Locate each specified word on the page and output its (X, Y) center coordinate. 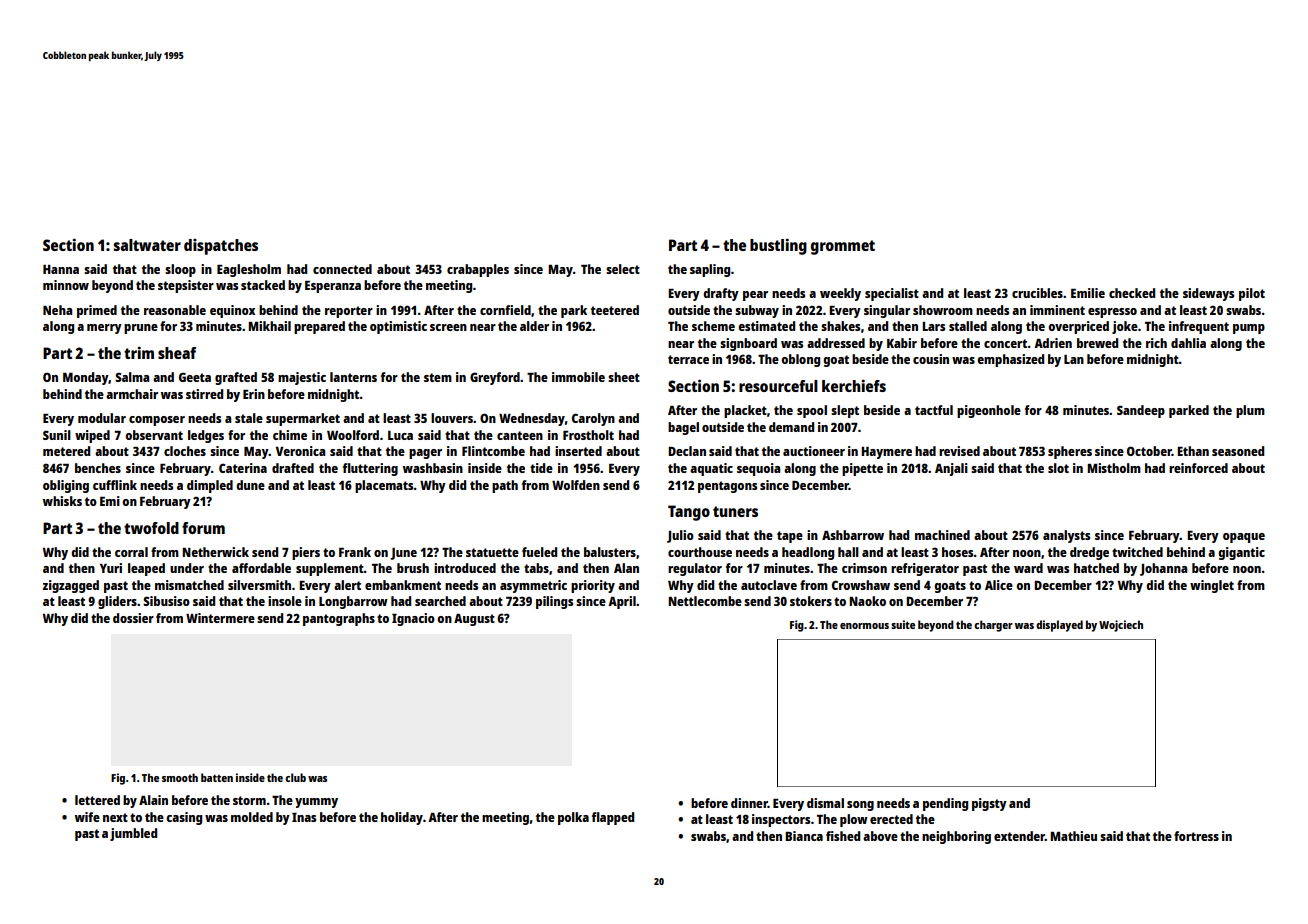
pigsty (989, 804)
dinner (749, 803)
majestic (302, 378)
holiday (402, 818)
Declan (687, 451)
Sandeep (1141, 411)
